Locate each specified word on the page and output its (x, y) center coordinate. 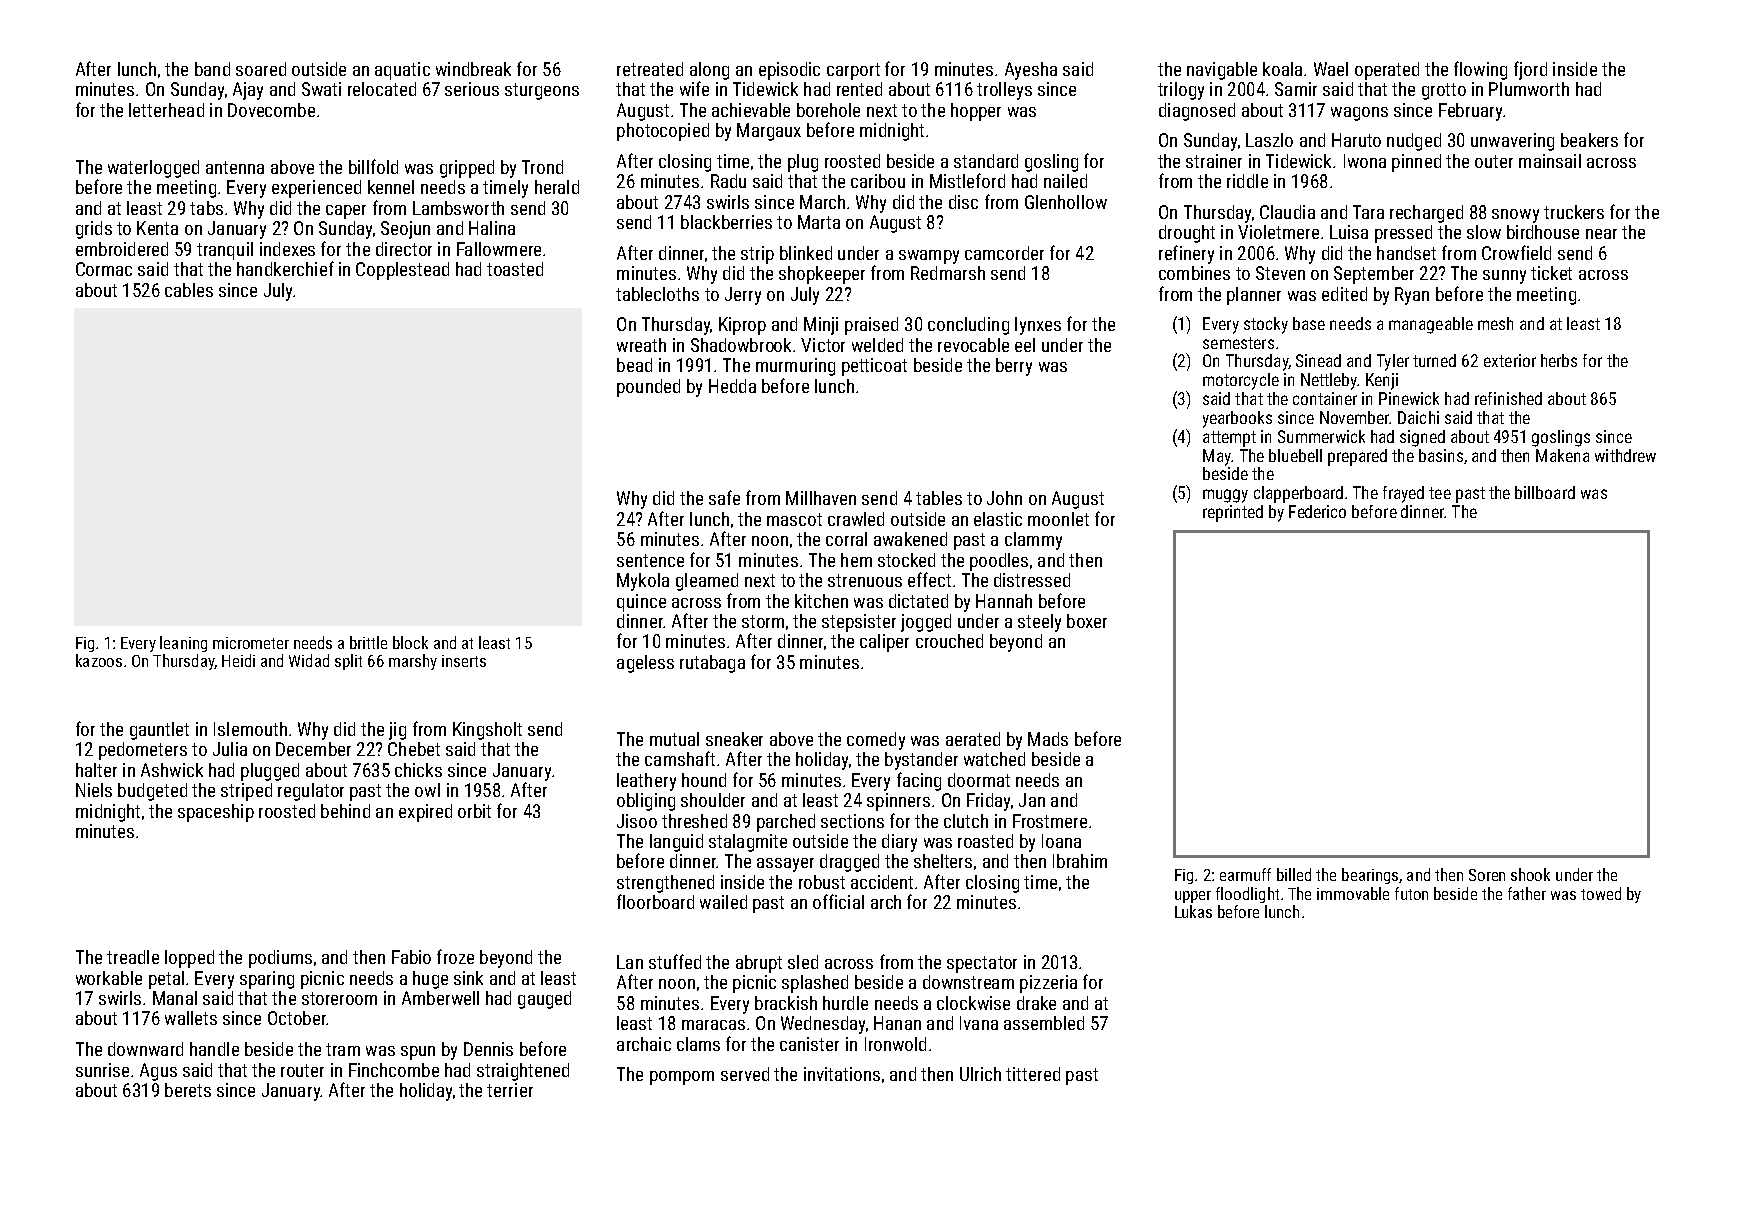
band (212, 69)
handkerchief (285, 268)
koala (1282, 69)
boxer (1087, 621)
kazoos (99, 660)
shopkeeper (822, 275)
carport (853, 71)
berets (188, 1090)
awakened (910, 539)
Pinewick (1409, 398)
